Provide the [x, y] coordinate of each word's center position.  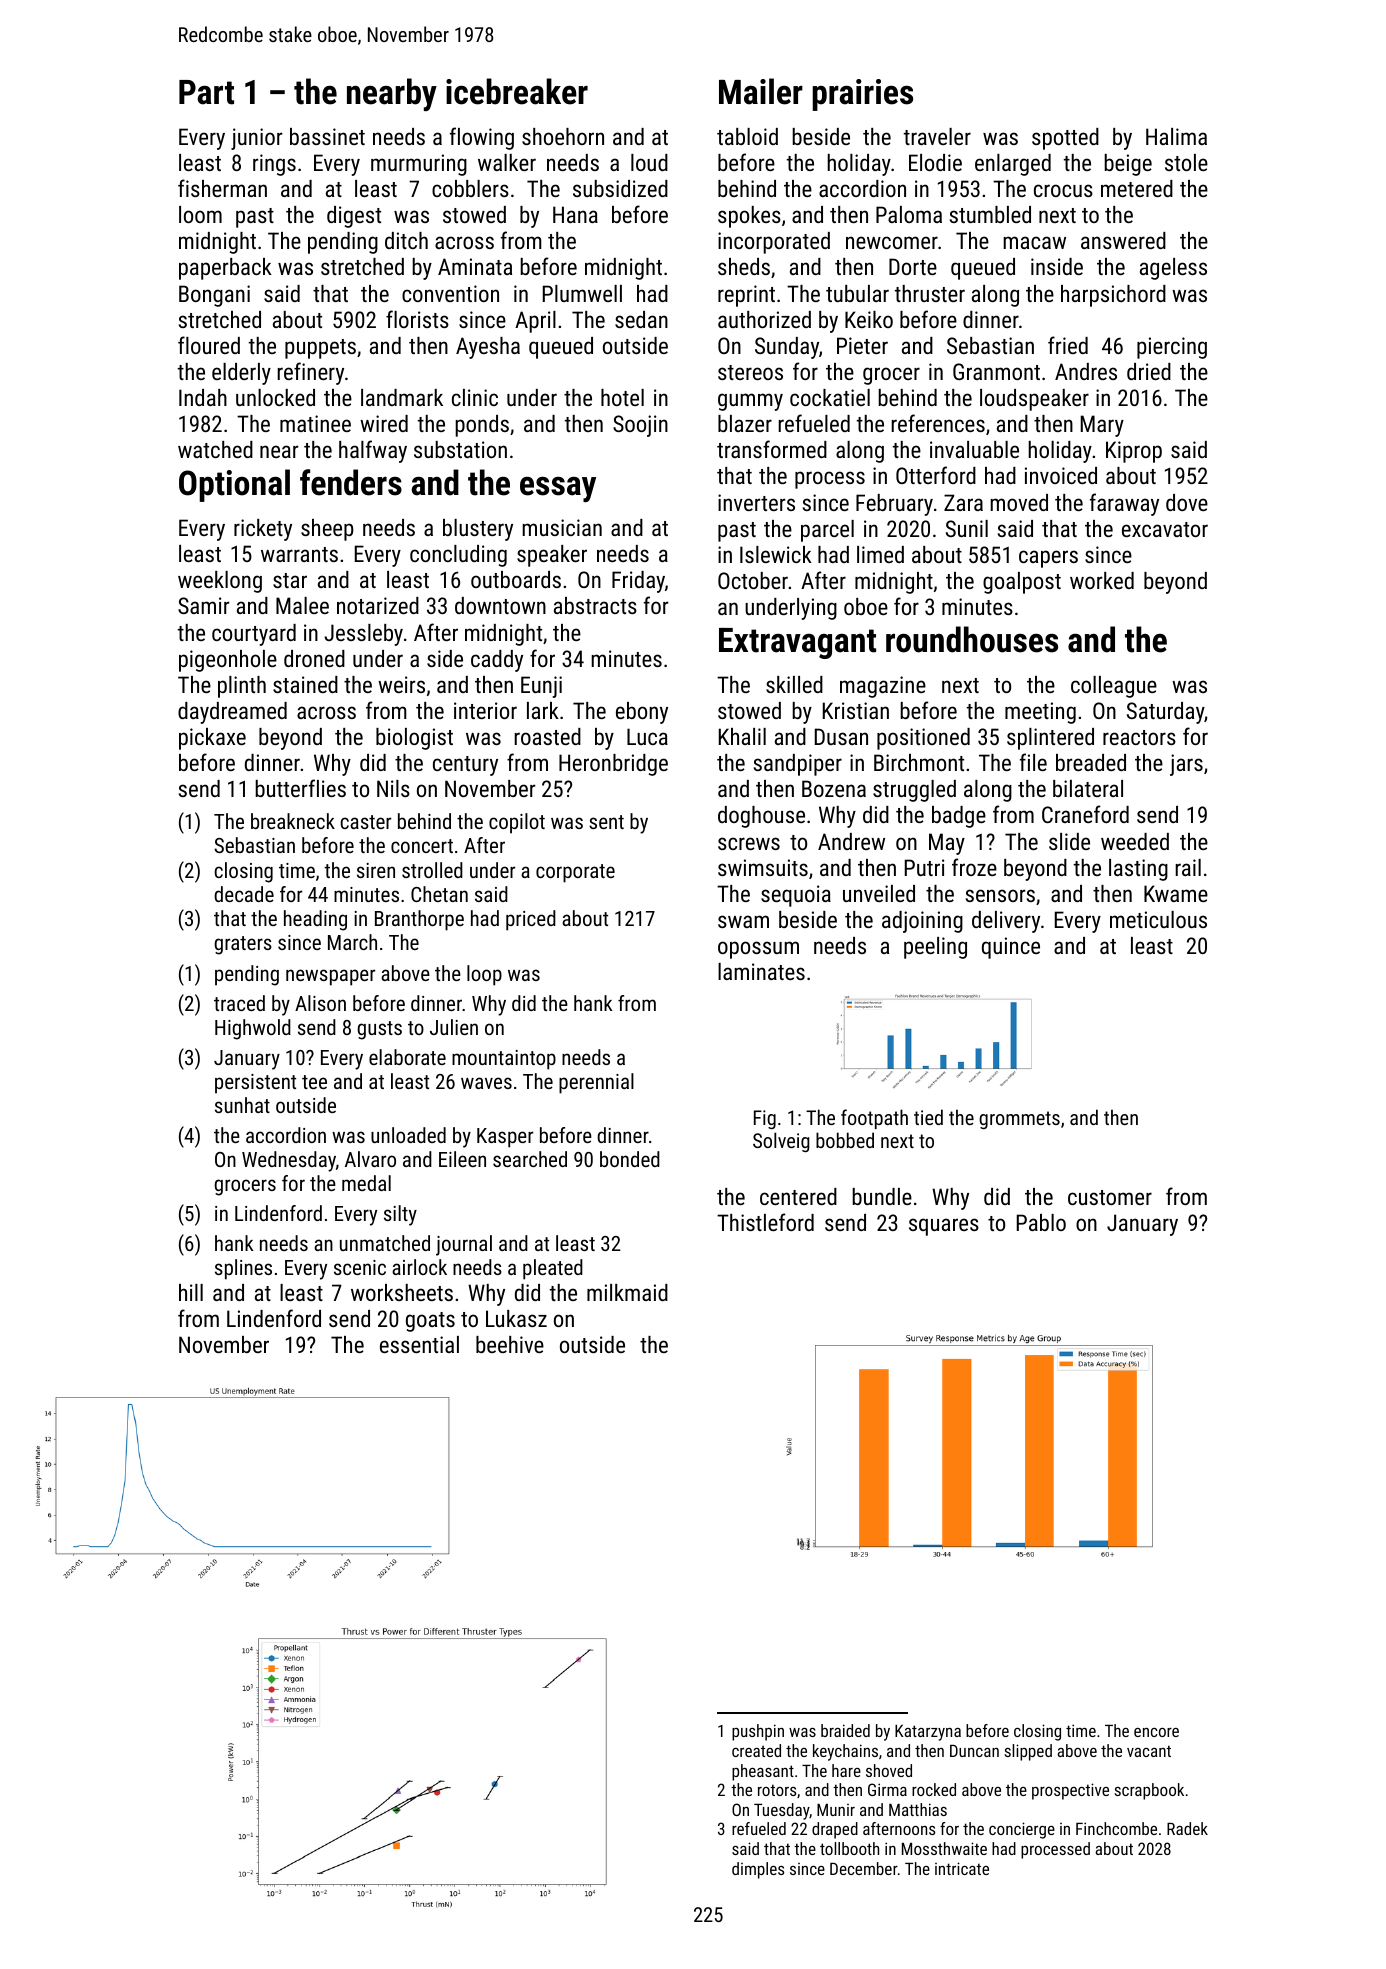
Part [206, 92]
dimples [758, 1870]
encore [1156, 1732]
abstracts [595, 605]
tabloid [747, 136]
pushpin [758, 1732]
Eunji [541, 687]
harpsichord [1113, 296]
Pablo [1041, 1222]
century [465, 766]
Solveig [781, 1142]
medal [366, 1183]
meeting [1040, 713]
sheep [327, 530]
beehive [510, 1344]
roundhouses [972, 639]
